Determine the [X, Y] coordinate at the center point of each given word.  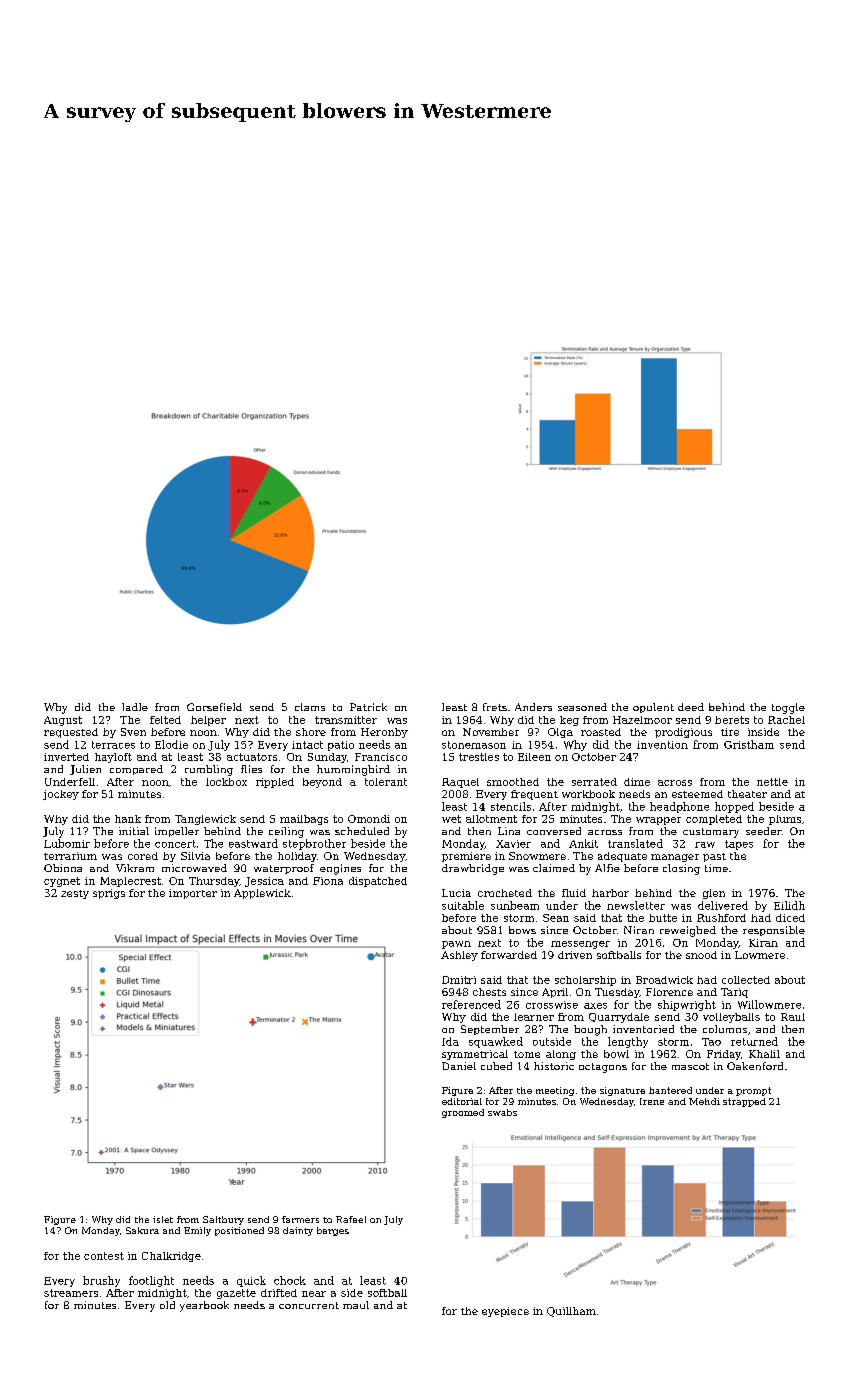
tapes [739, 845]
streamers [71, 1293]
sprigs [109, 894]
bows [522, 930]
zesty [75, 894]
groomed [463, 1113]
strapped [744, 1102]
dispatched [378, 882]
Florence [669, 992]
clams [310, 707]
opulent [653, 708]
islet [163, 1219]
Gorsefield [214, 707]
